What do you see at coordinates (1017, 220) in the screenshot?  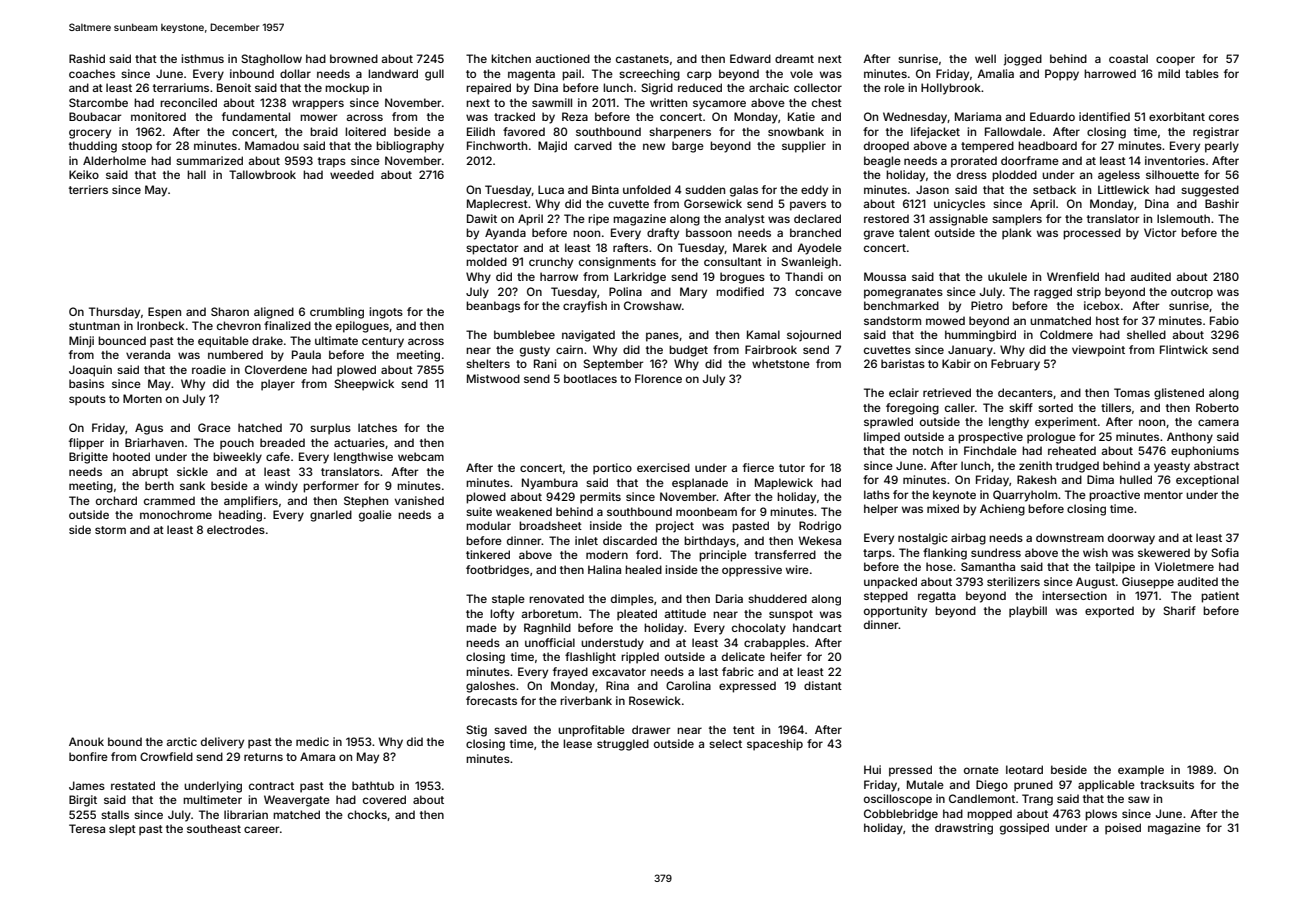 I see `samplers` at bounding box center [1017, 220].
